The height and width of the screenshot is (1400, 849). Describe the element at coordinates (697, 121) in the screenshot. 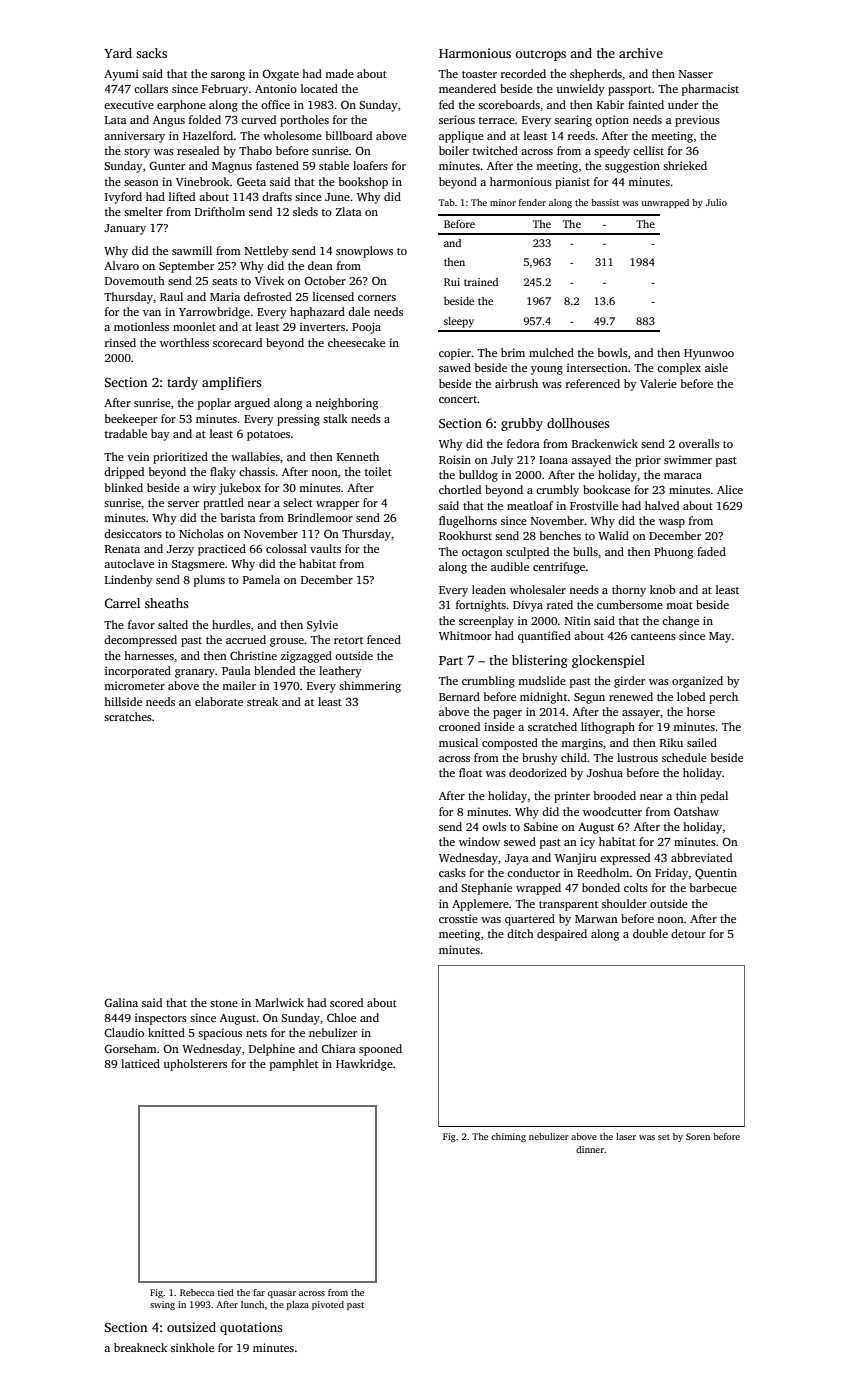

I see `previous` at that location.
